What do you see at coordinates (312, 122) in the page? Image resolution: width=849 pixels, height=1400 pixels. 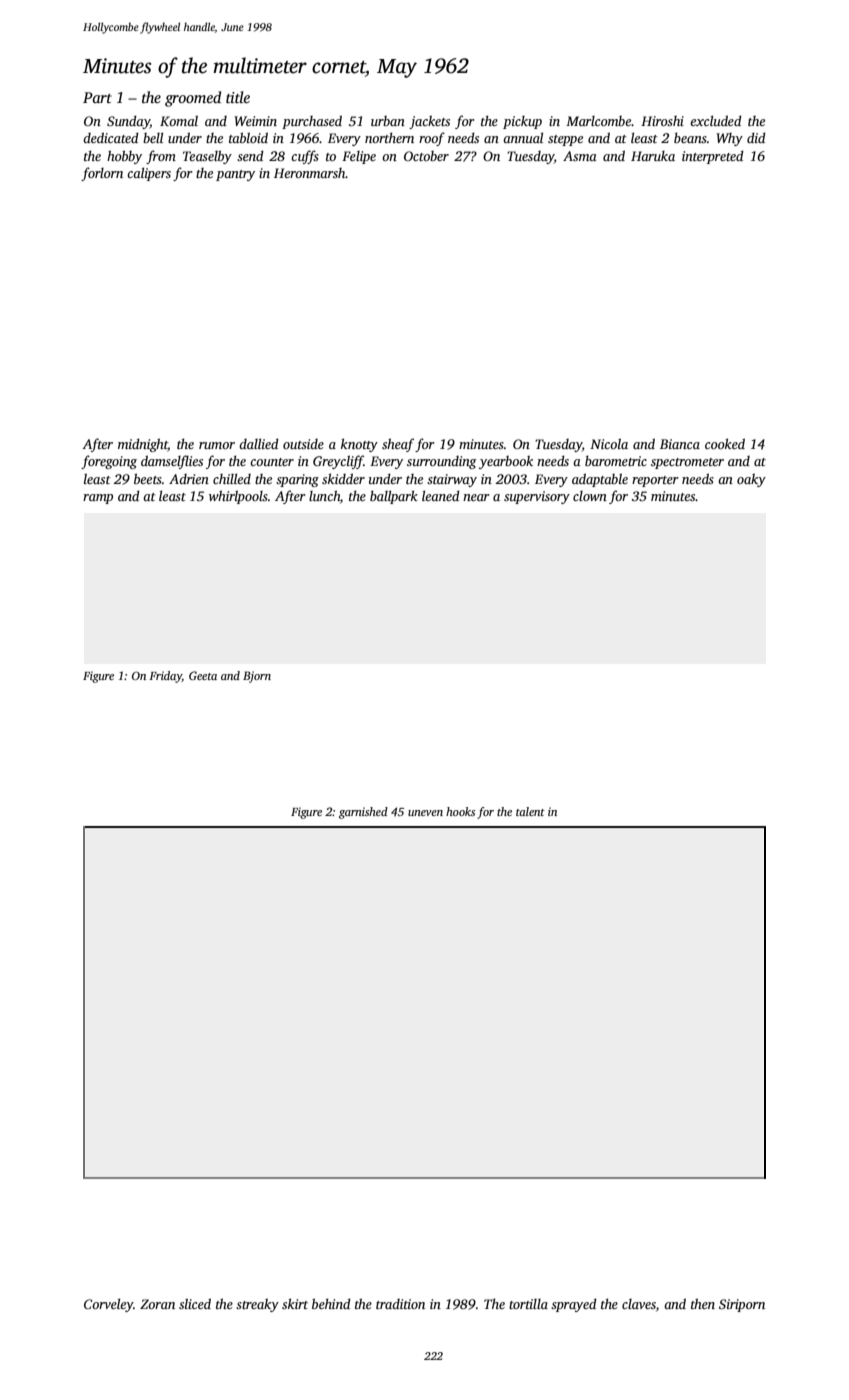 I see `purchased` at bounding box center [312, 122].
